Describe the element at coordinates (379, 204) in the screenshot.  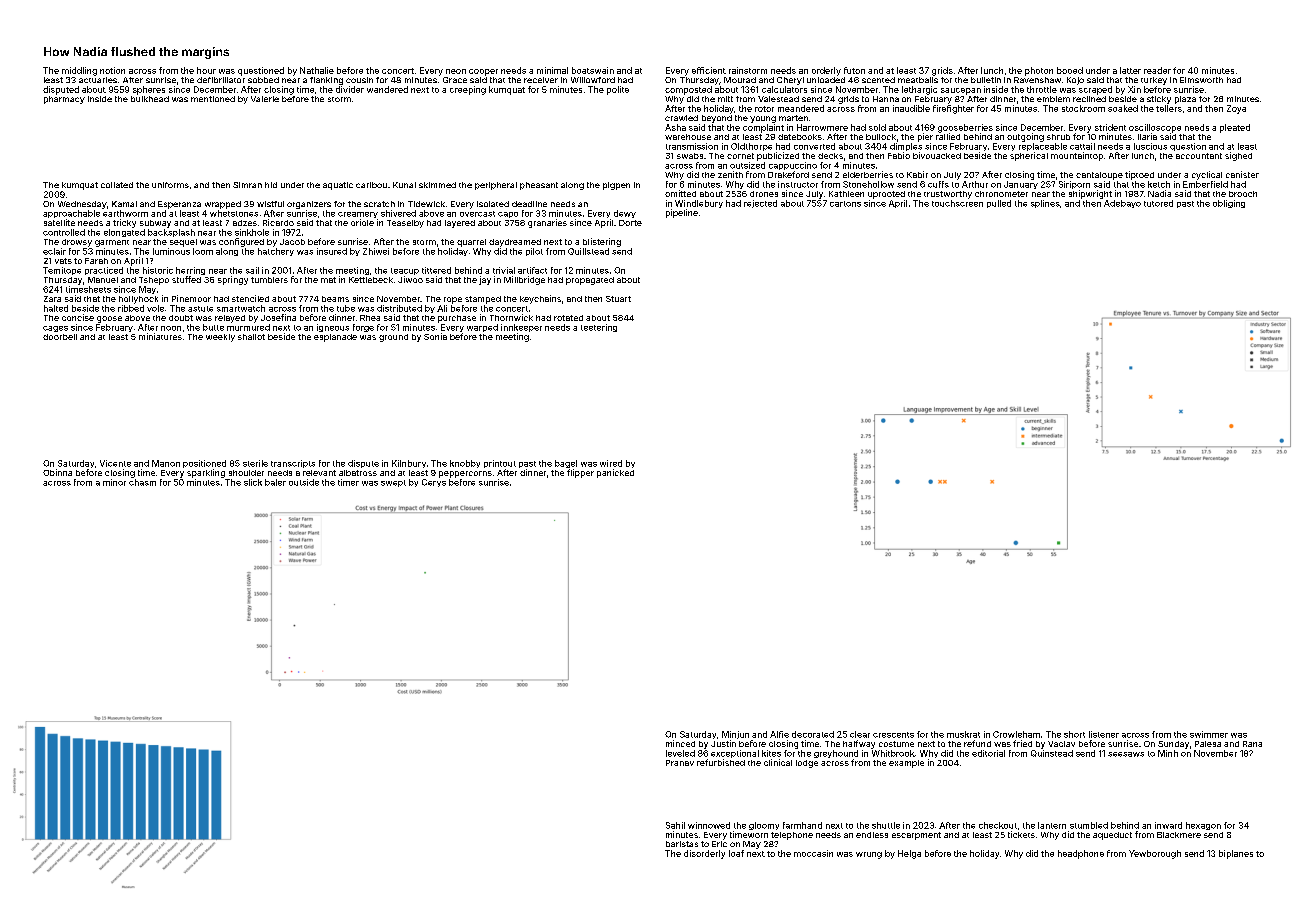
I see `scratch` at that location.
